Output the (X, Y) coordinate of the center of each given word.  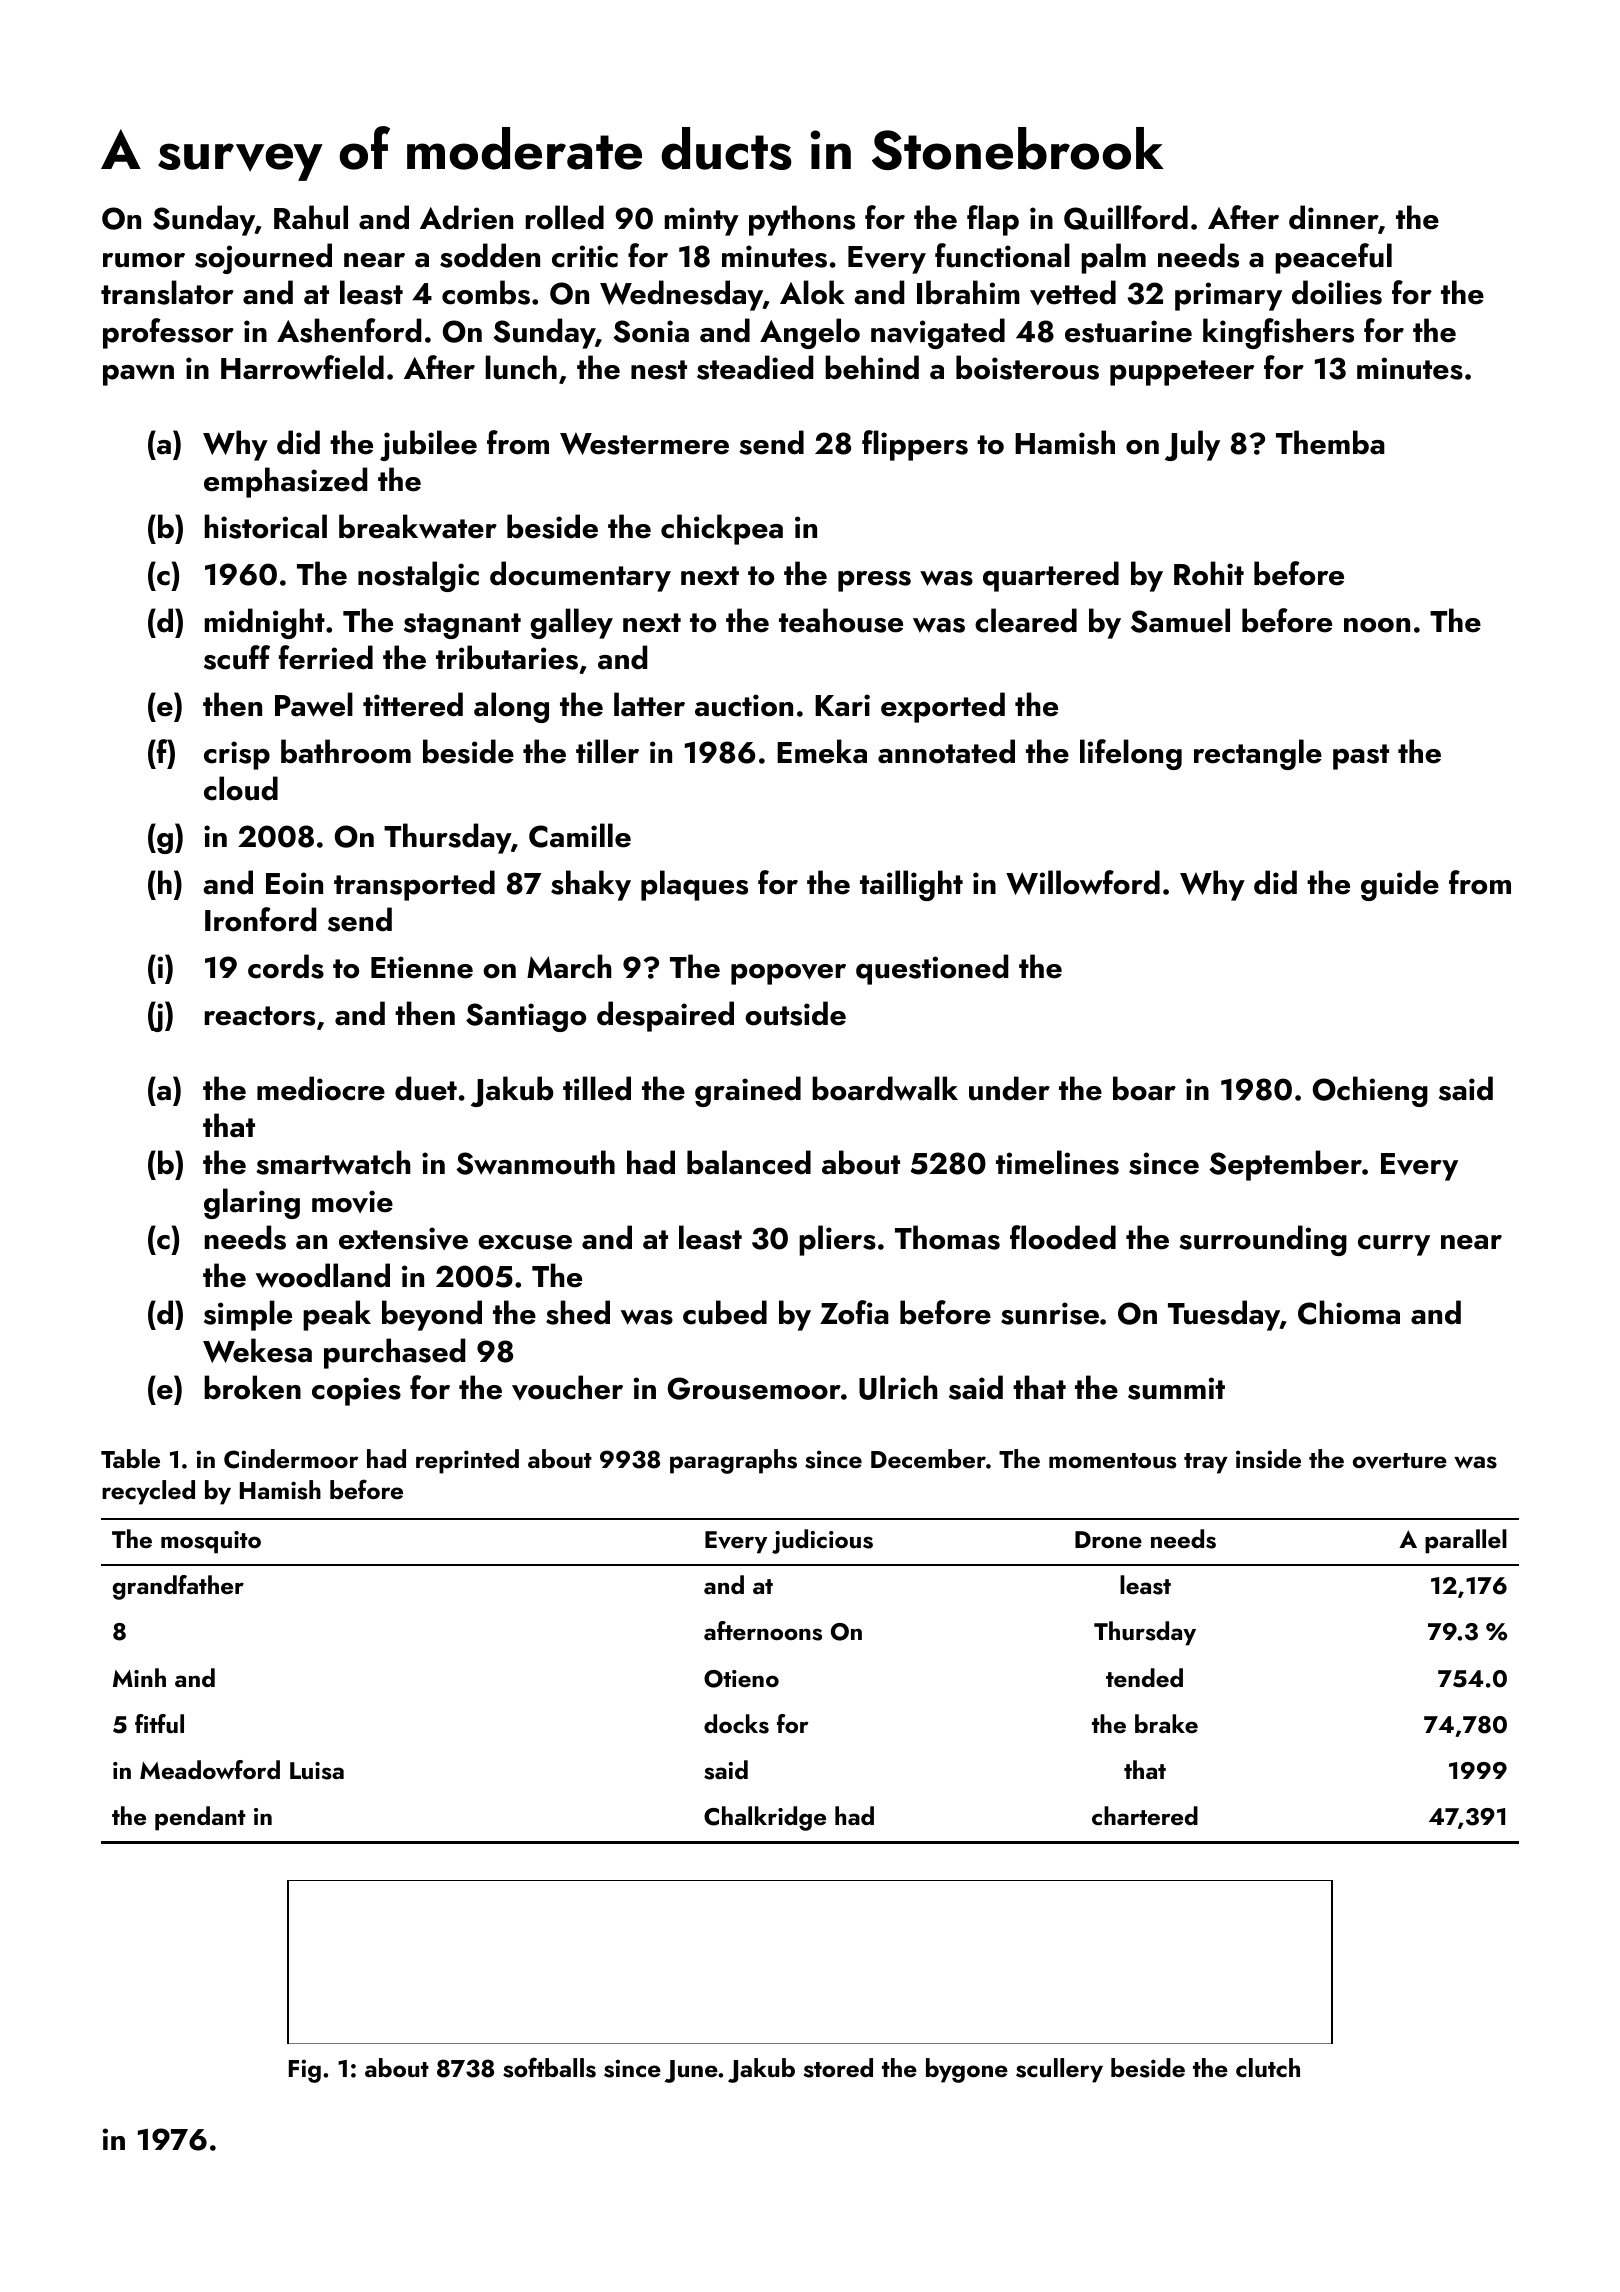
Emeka (822, 751)
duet (426, 1088)
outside (795, 1013)
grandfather (178, 1587)
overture (1400, 1461)
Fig (305, 2071)
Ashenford (349, 330)
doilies (1337, 292)
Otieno (741, 1679)
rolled (565, 217)
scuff (237, 657)
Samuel (1180, 620)
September (1285, 1165)
